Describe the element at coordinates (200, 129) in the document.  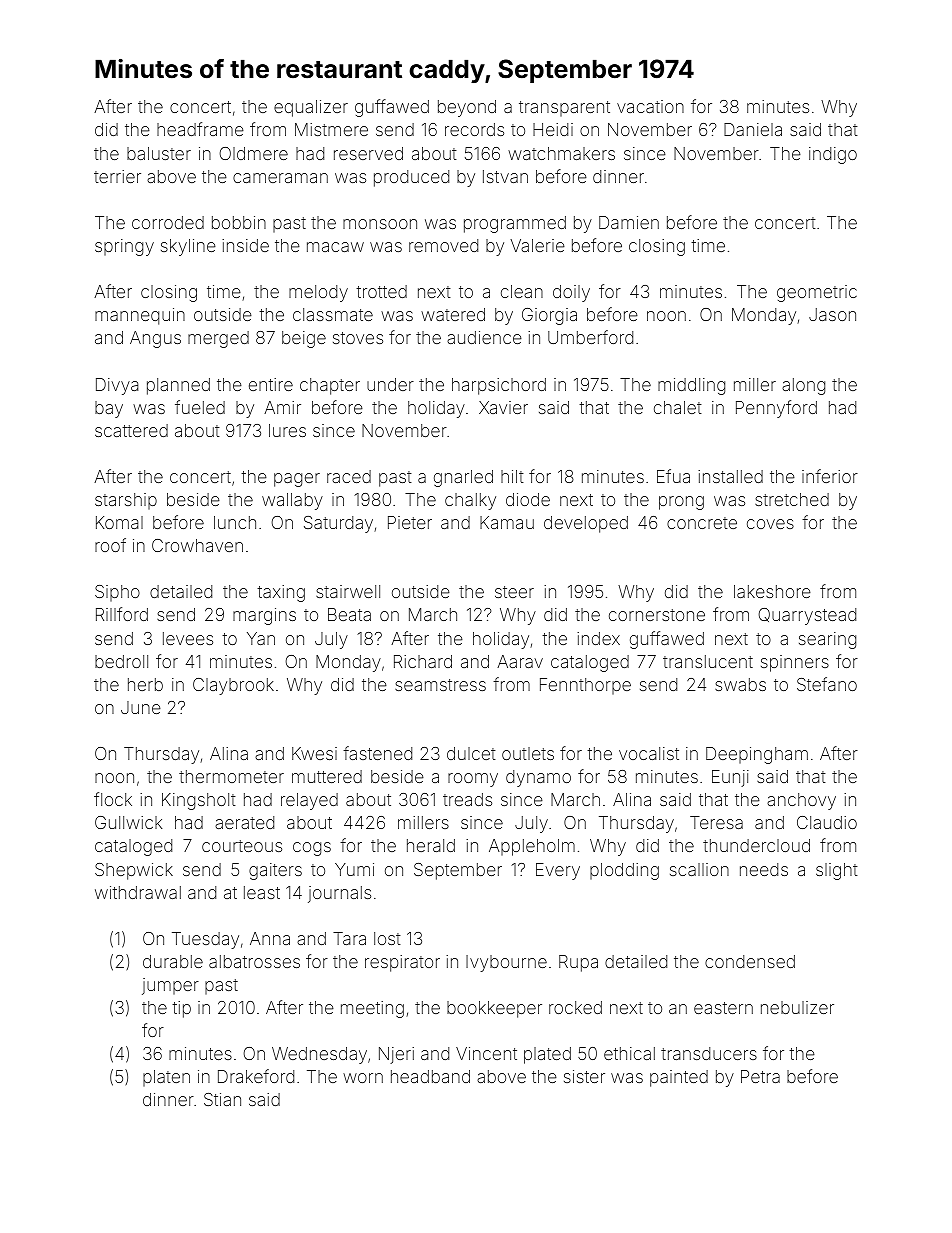
I see `headframe` at that location.
